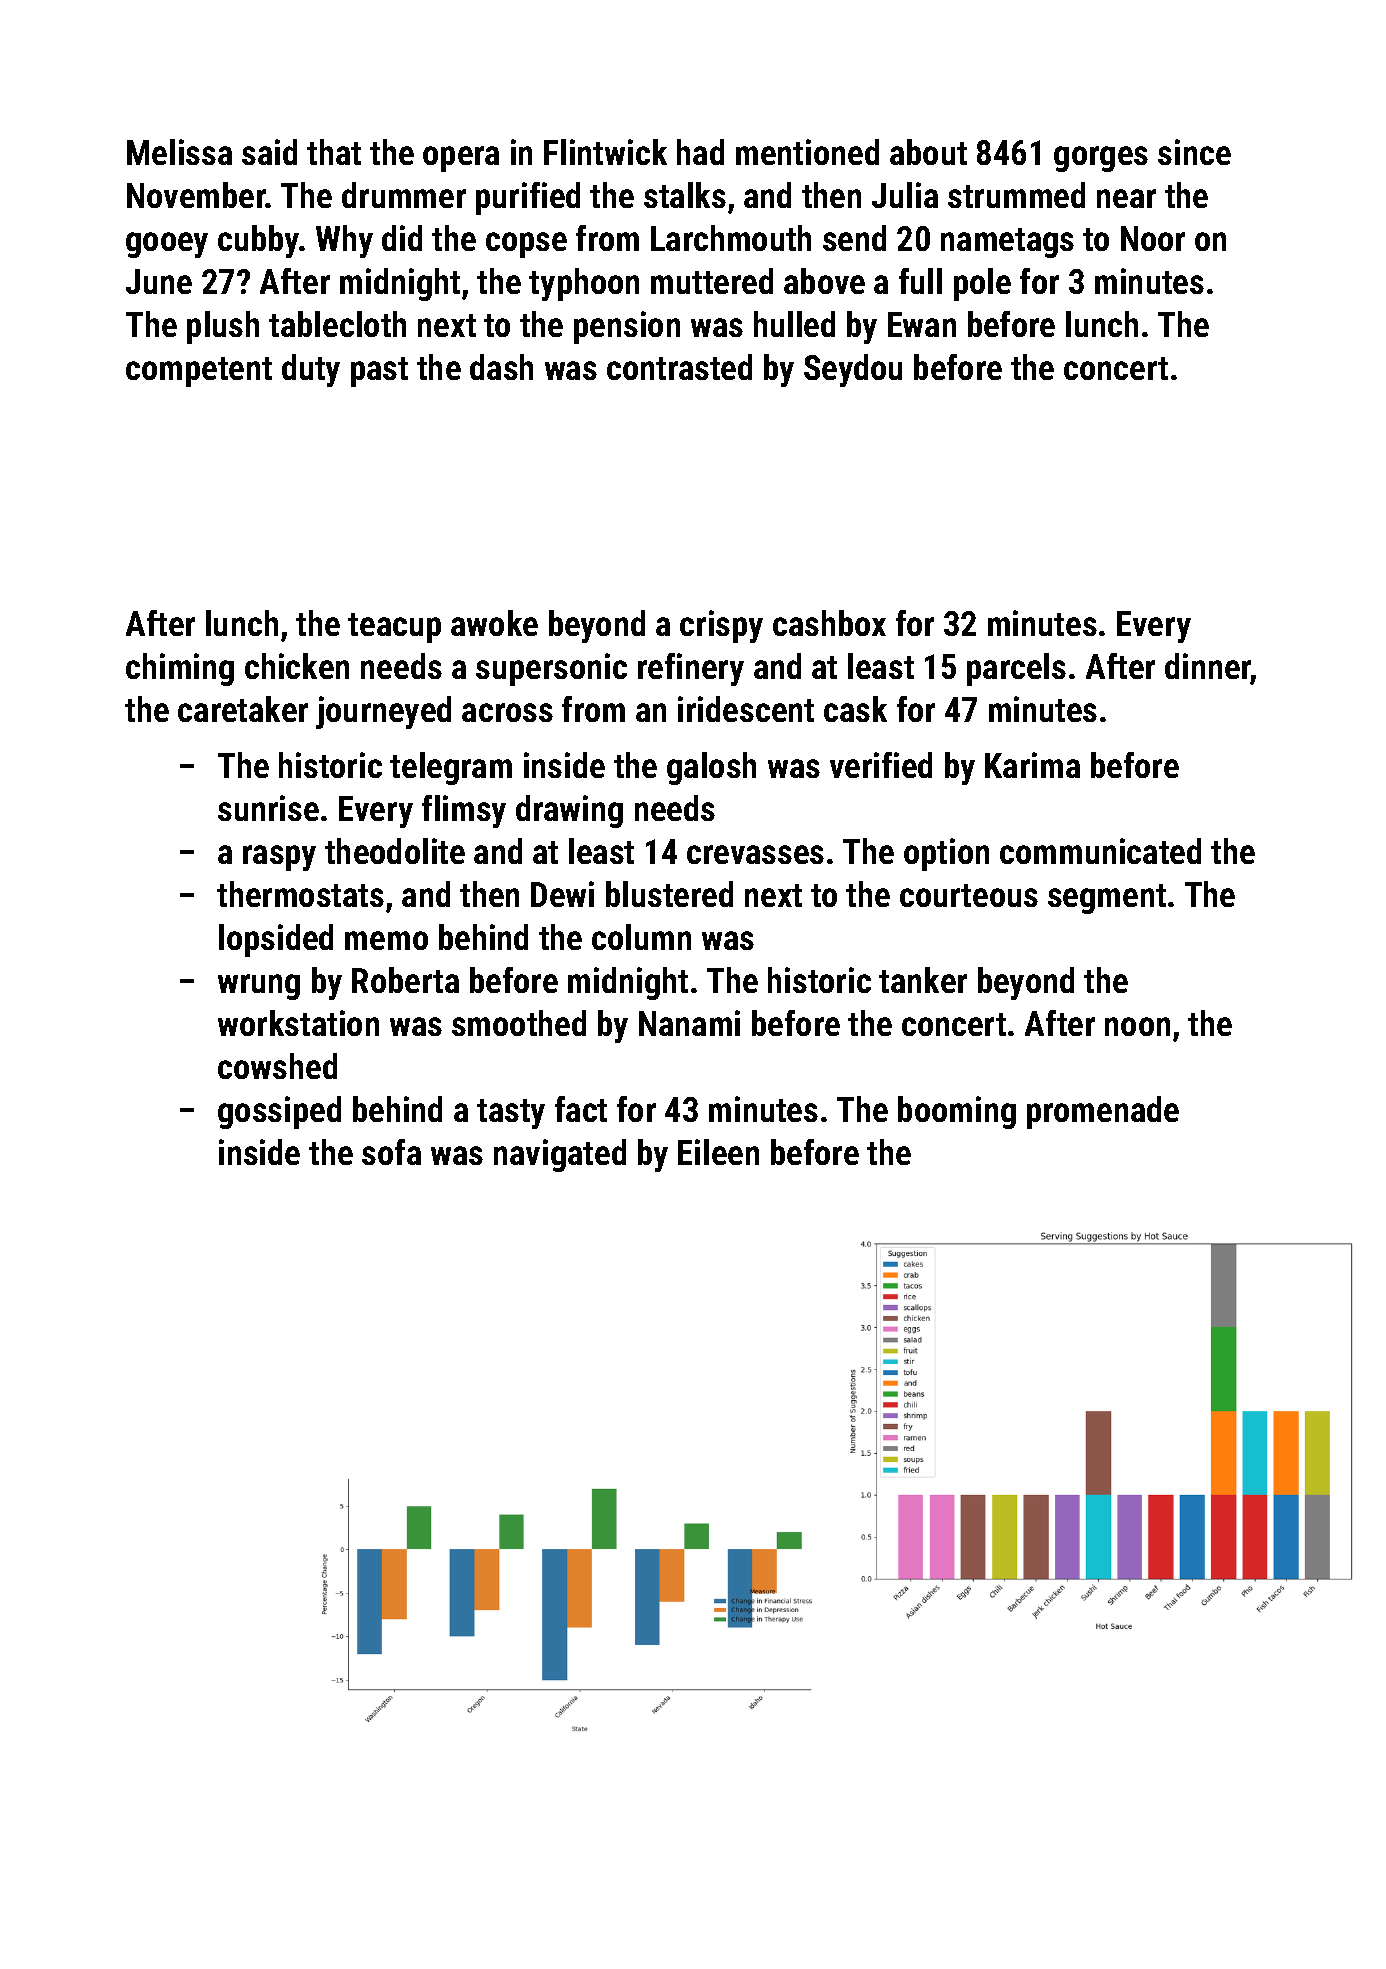  I want to click on contrasted, so click(679, 367).
